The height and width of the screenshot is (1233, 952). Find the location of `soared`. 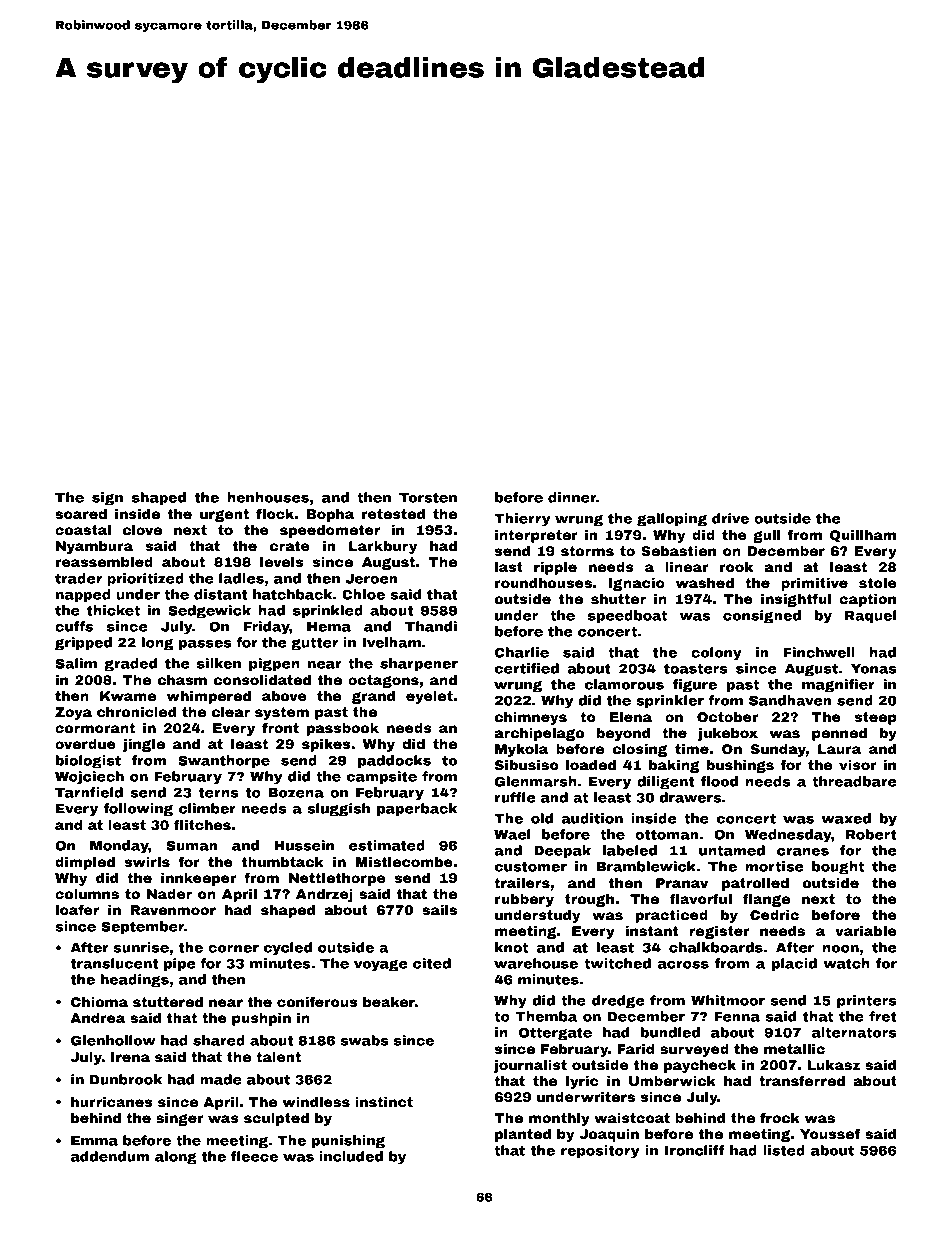

soared is located at coordinates (81, 514).
